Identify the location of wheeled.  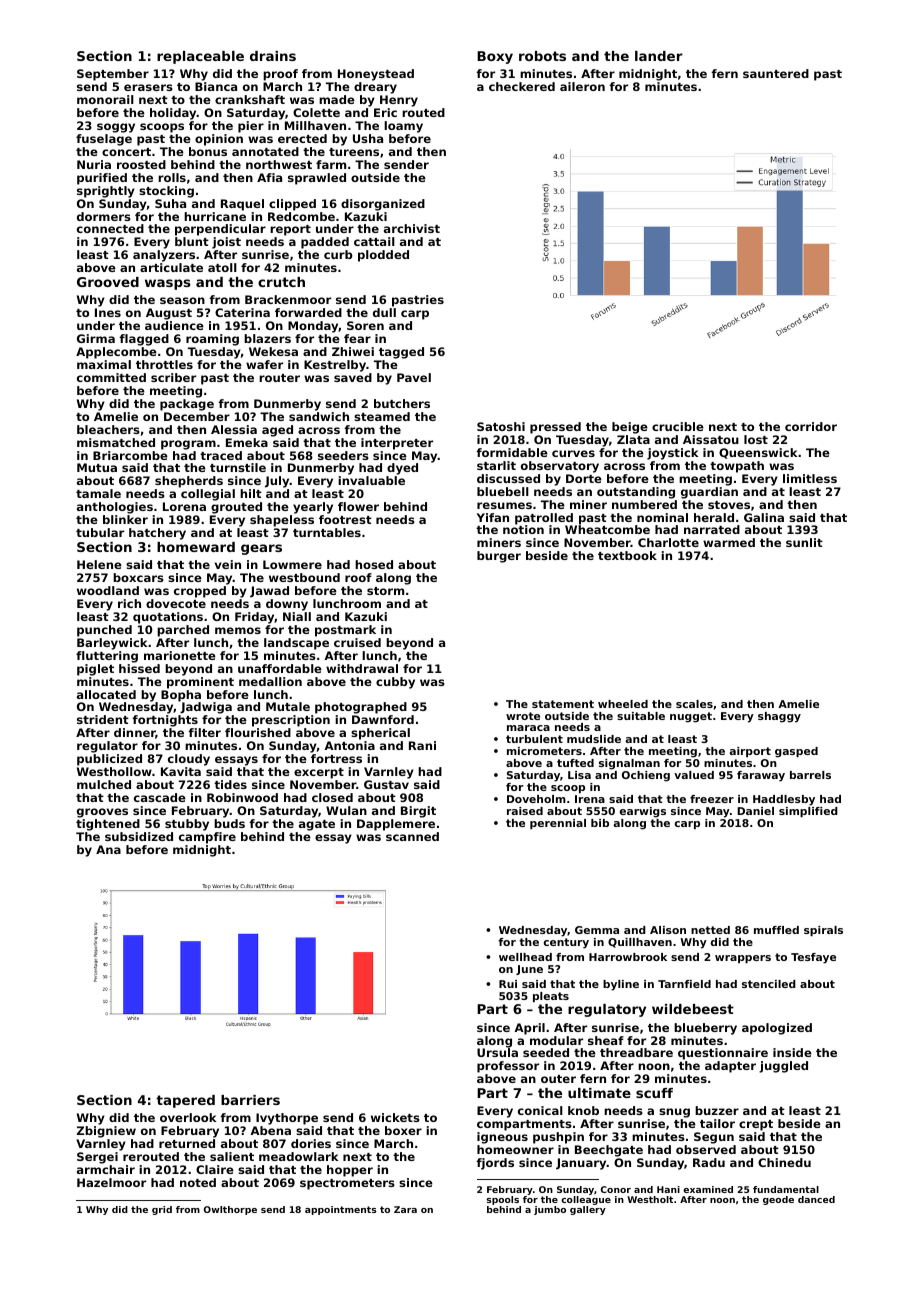
(623, 704).
